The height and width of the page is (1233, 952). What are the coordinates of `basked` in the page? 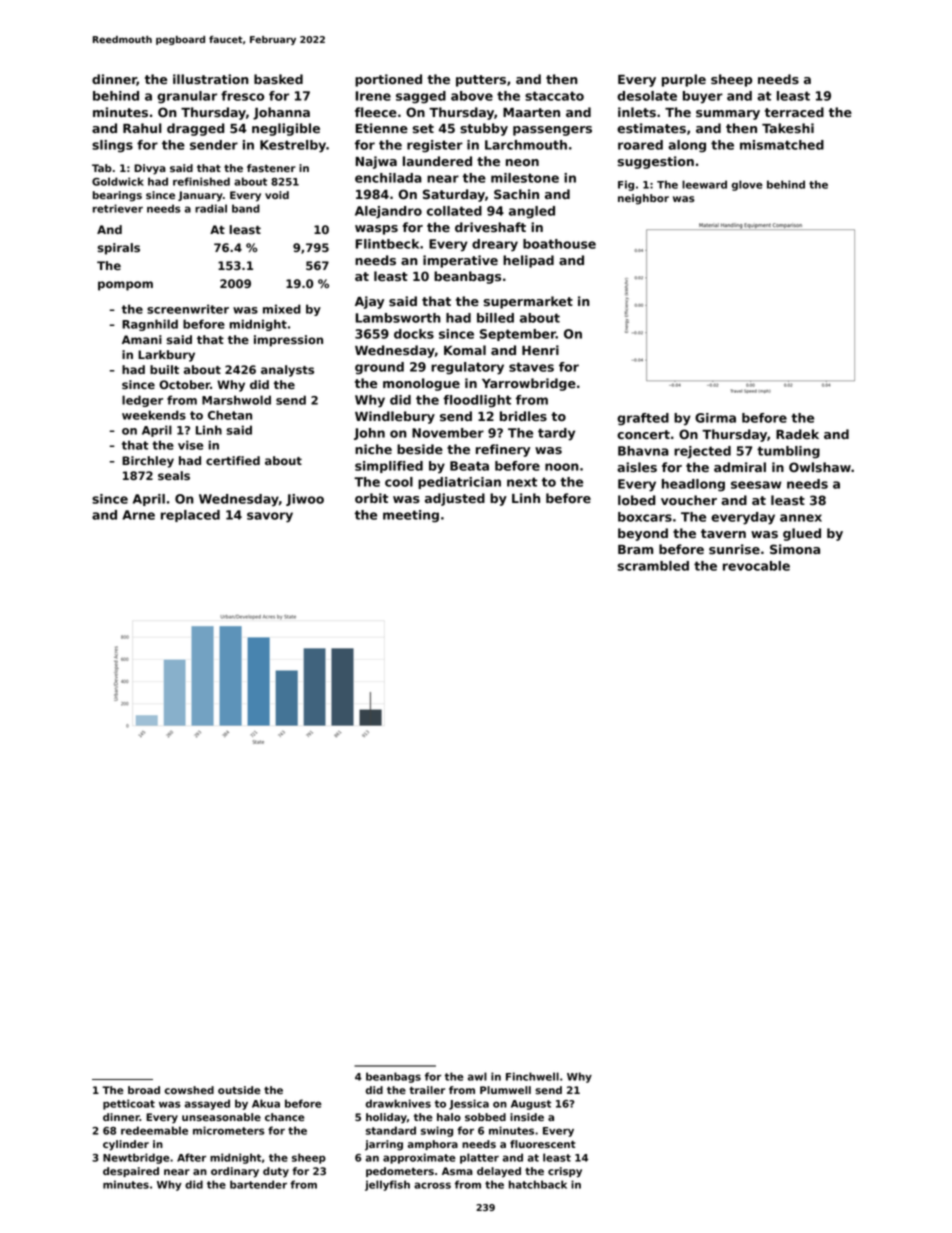 It's located at (278, 79).
